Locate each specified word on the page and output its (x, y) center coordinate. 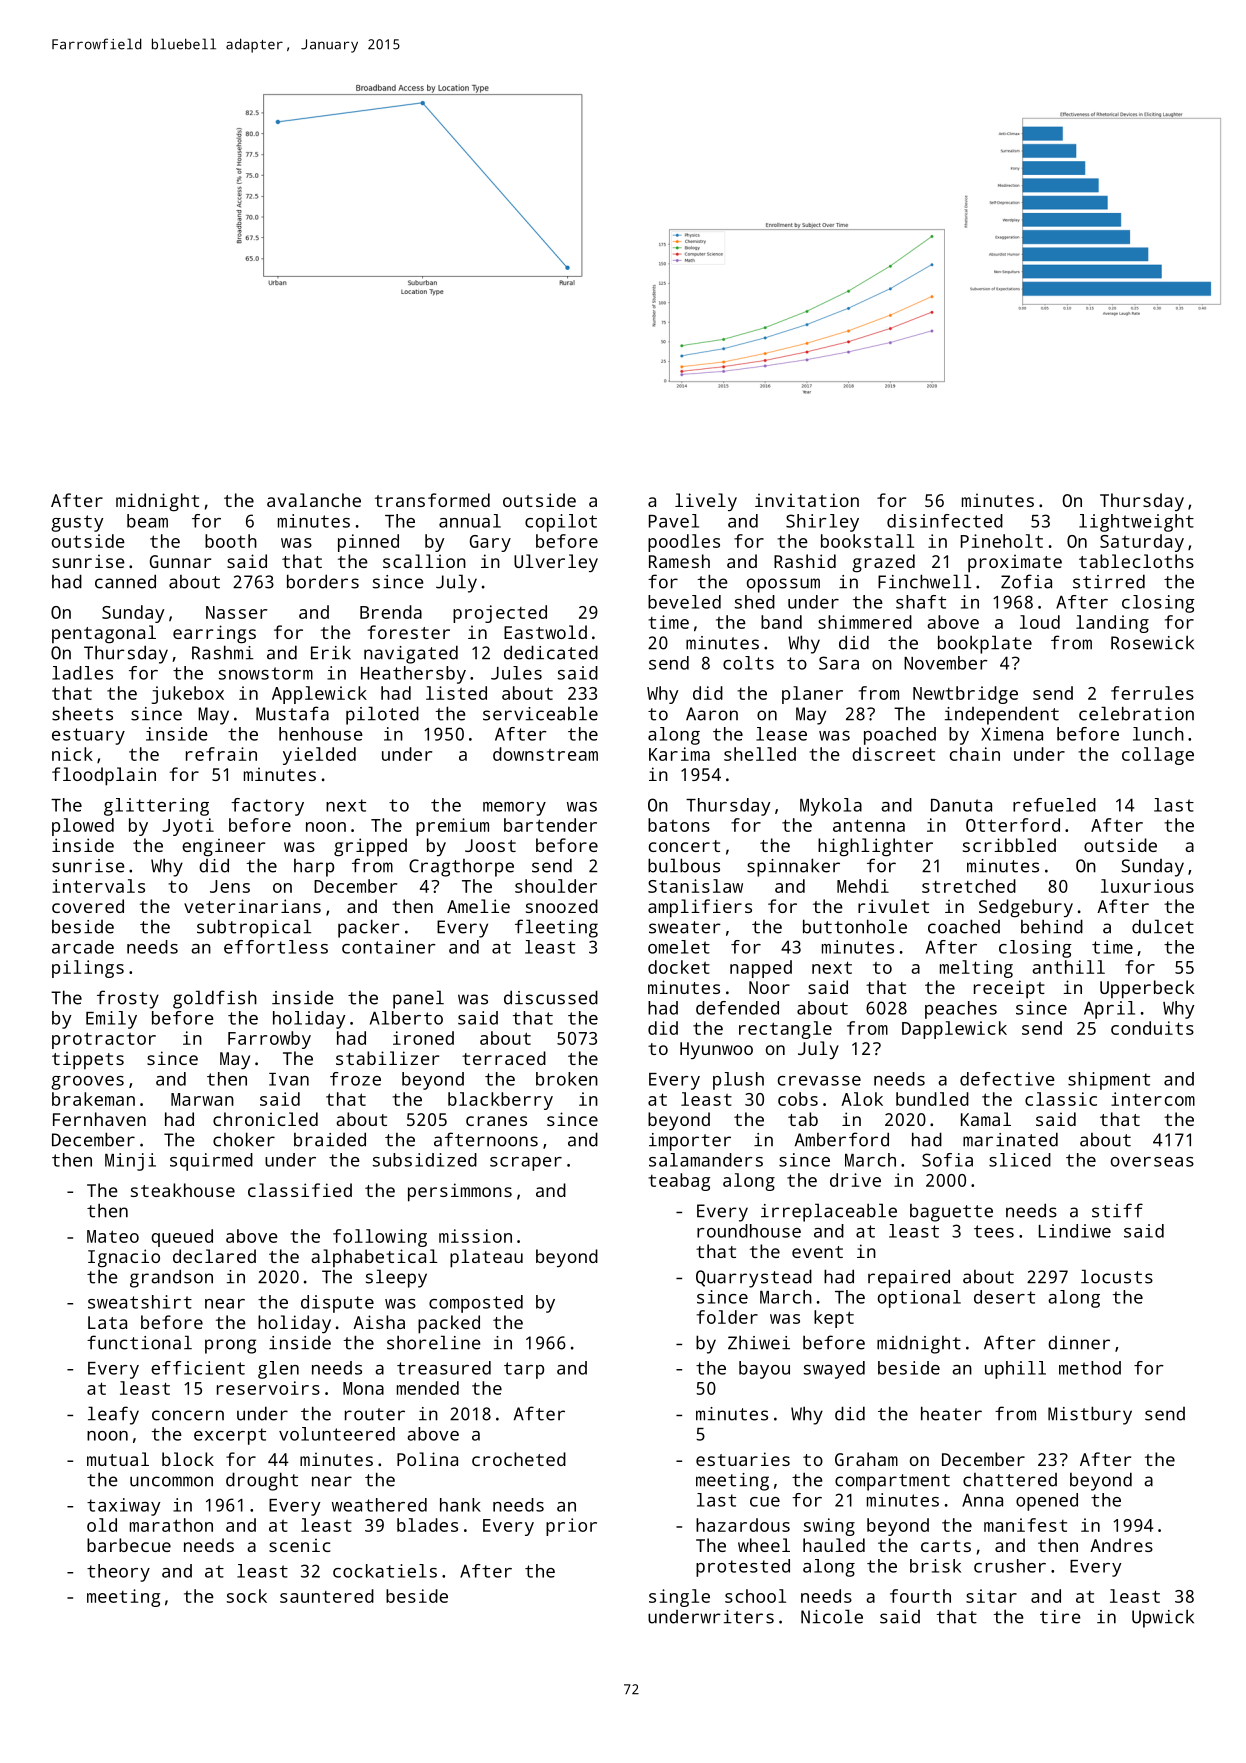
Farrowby (269, 1040)
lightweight (1136, 523)
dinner (1079, 1343)
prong (230, 1346)
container (389, 947)
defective (1007, 1079)
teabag (679, 1182)
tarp (524, 1370)
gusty (77, 523)
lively (706, 502)
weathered (379, 1505)
